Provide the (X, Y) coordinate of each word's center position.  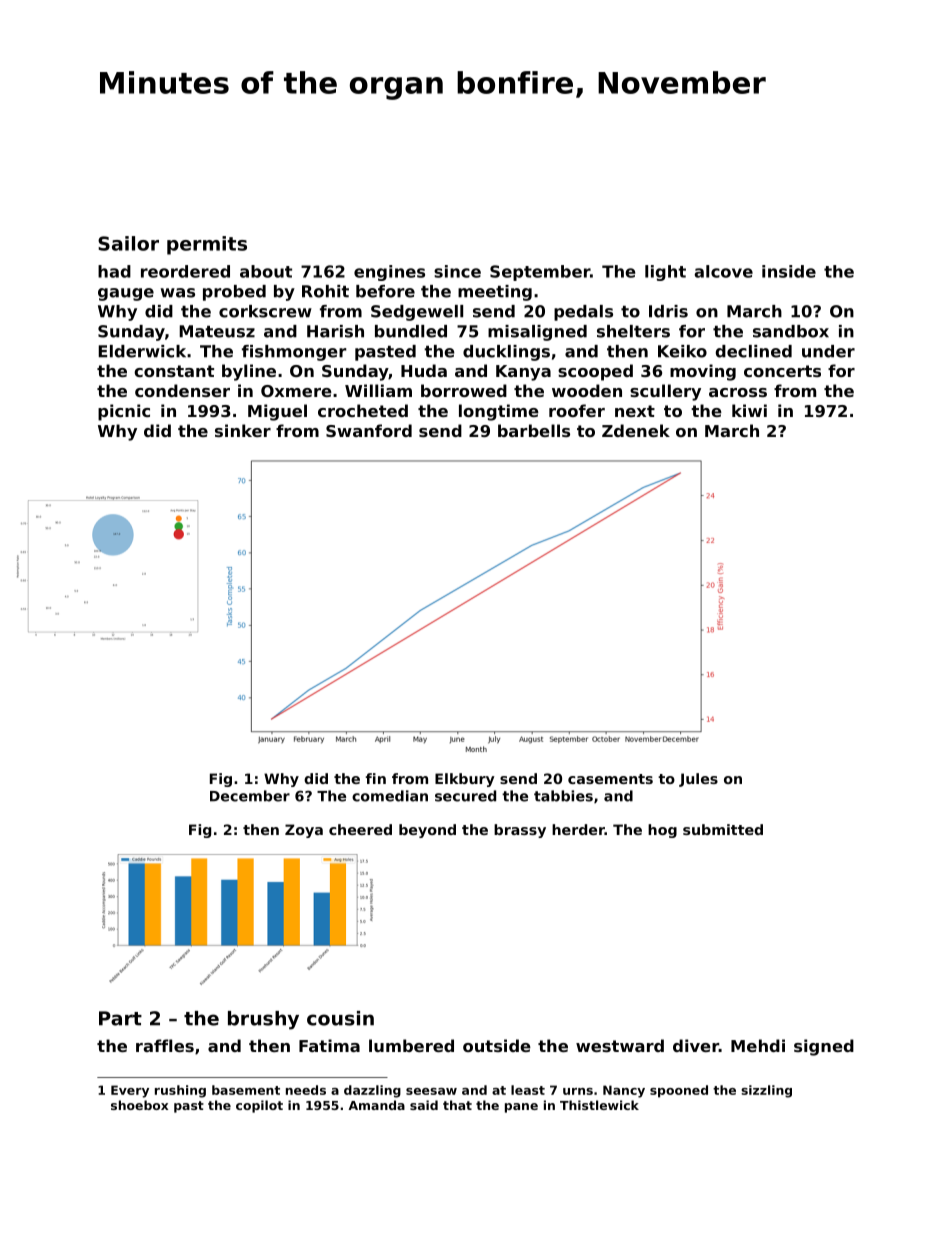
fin (376, 778)
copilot (259, 1106)
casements (610, 779)
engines (389, 273)
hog (662, 831)
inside (789, 271)
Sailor (128, 243)
